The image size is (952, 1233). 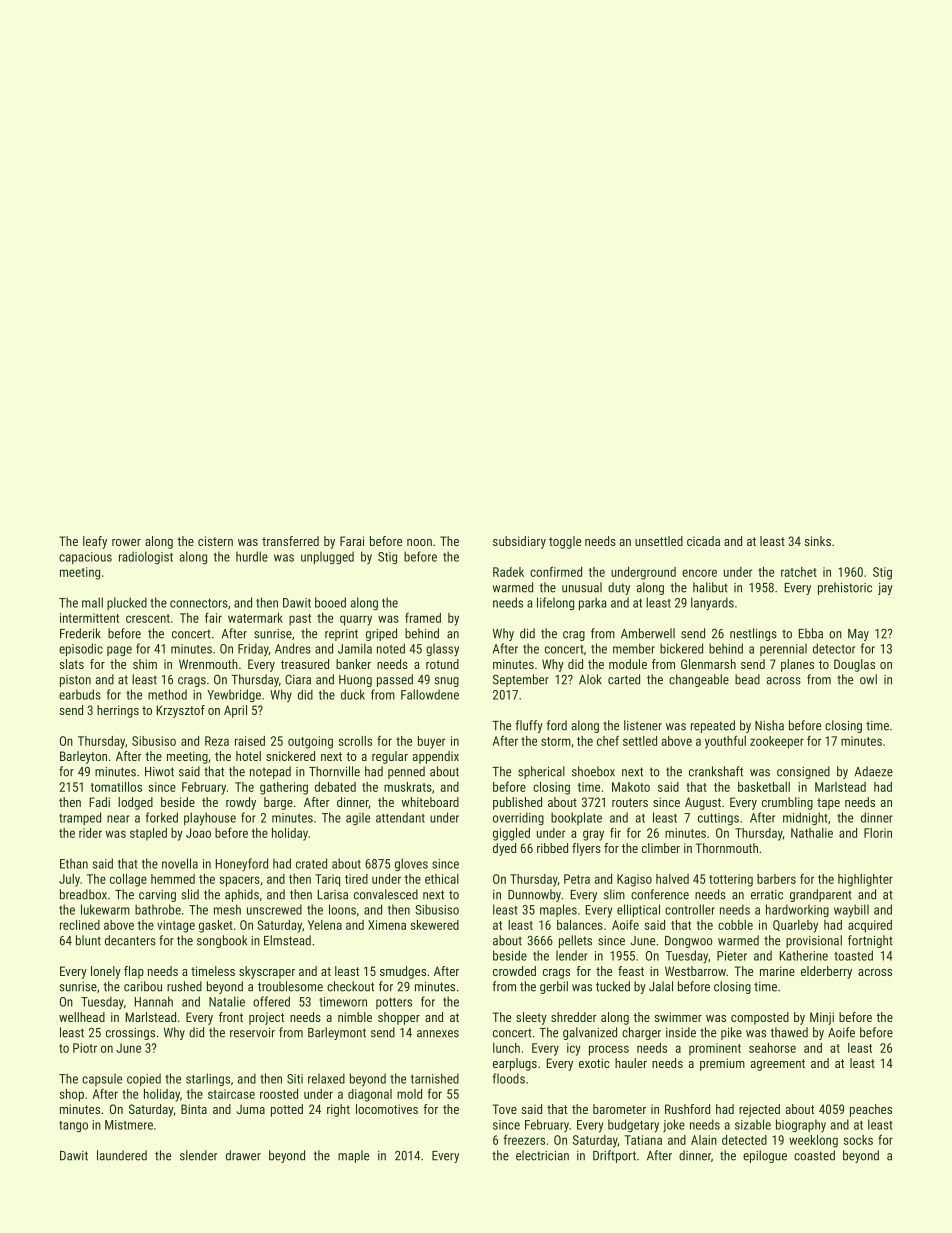 I want to click on Siti, so click(x=295, y=1079).
